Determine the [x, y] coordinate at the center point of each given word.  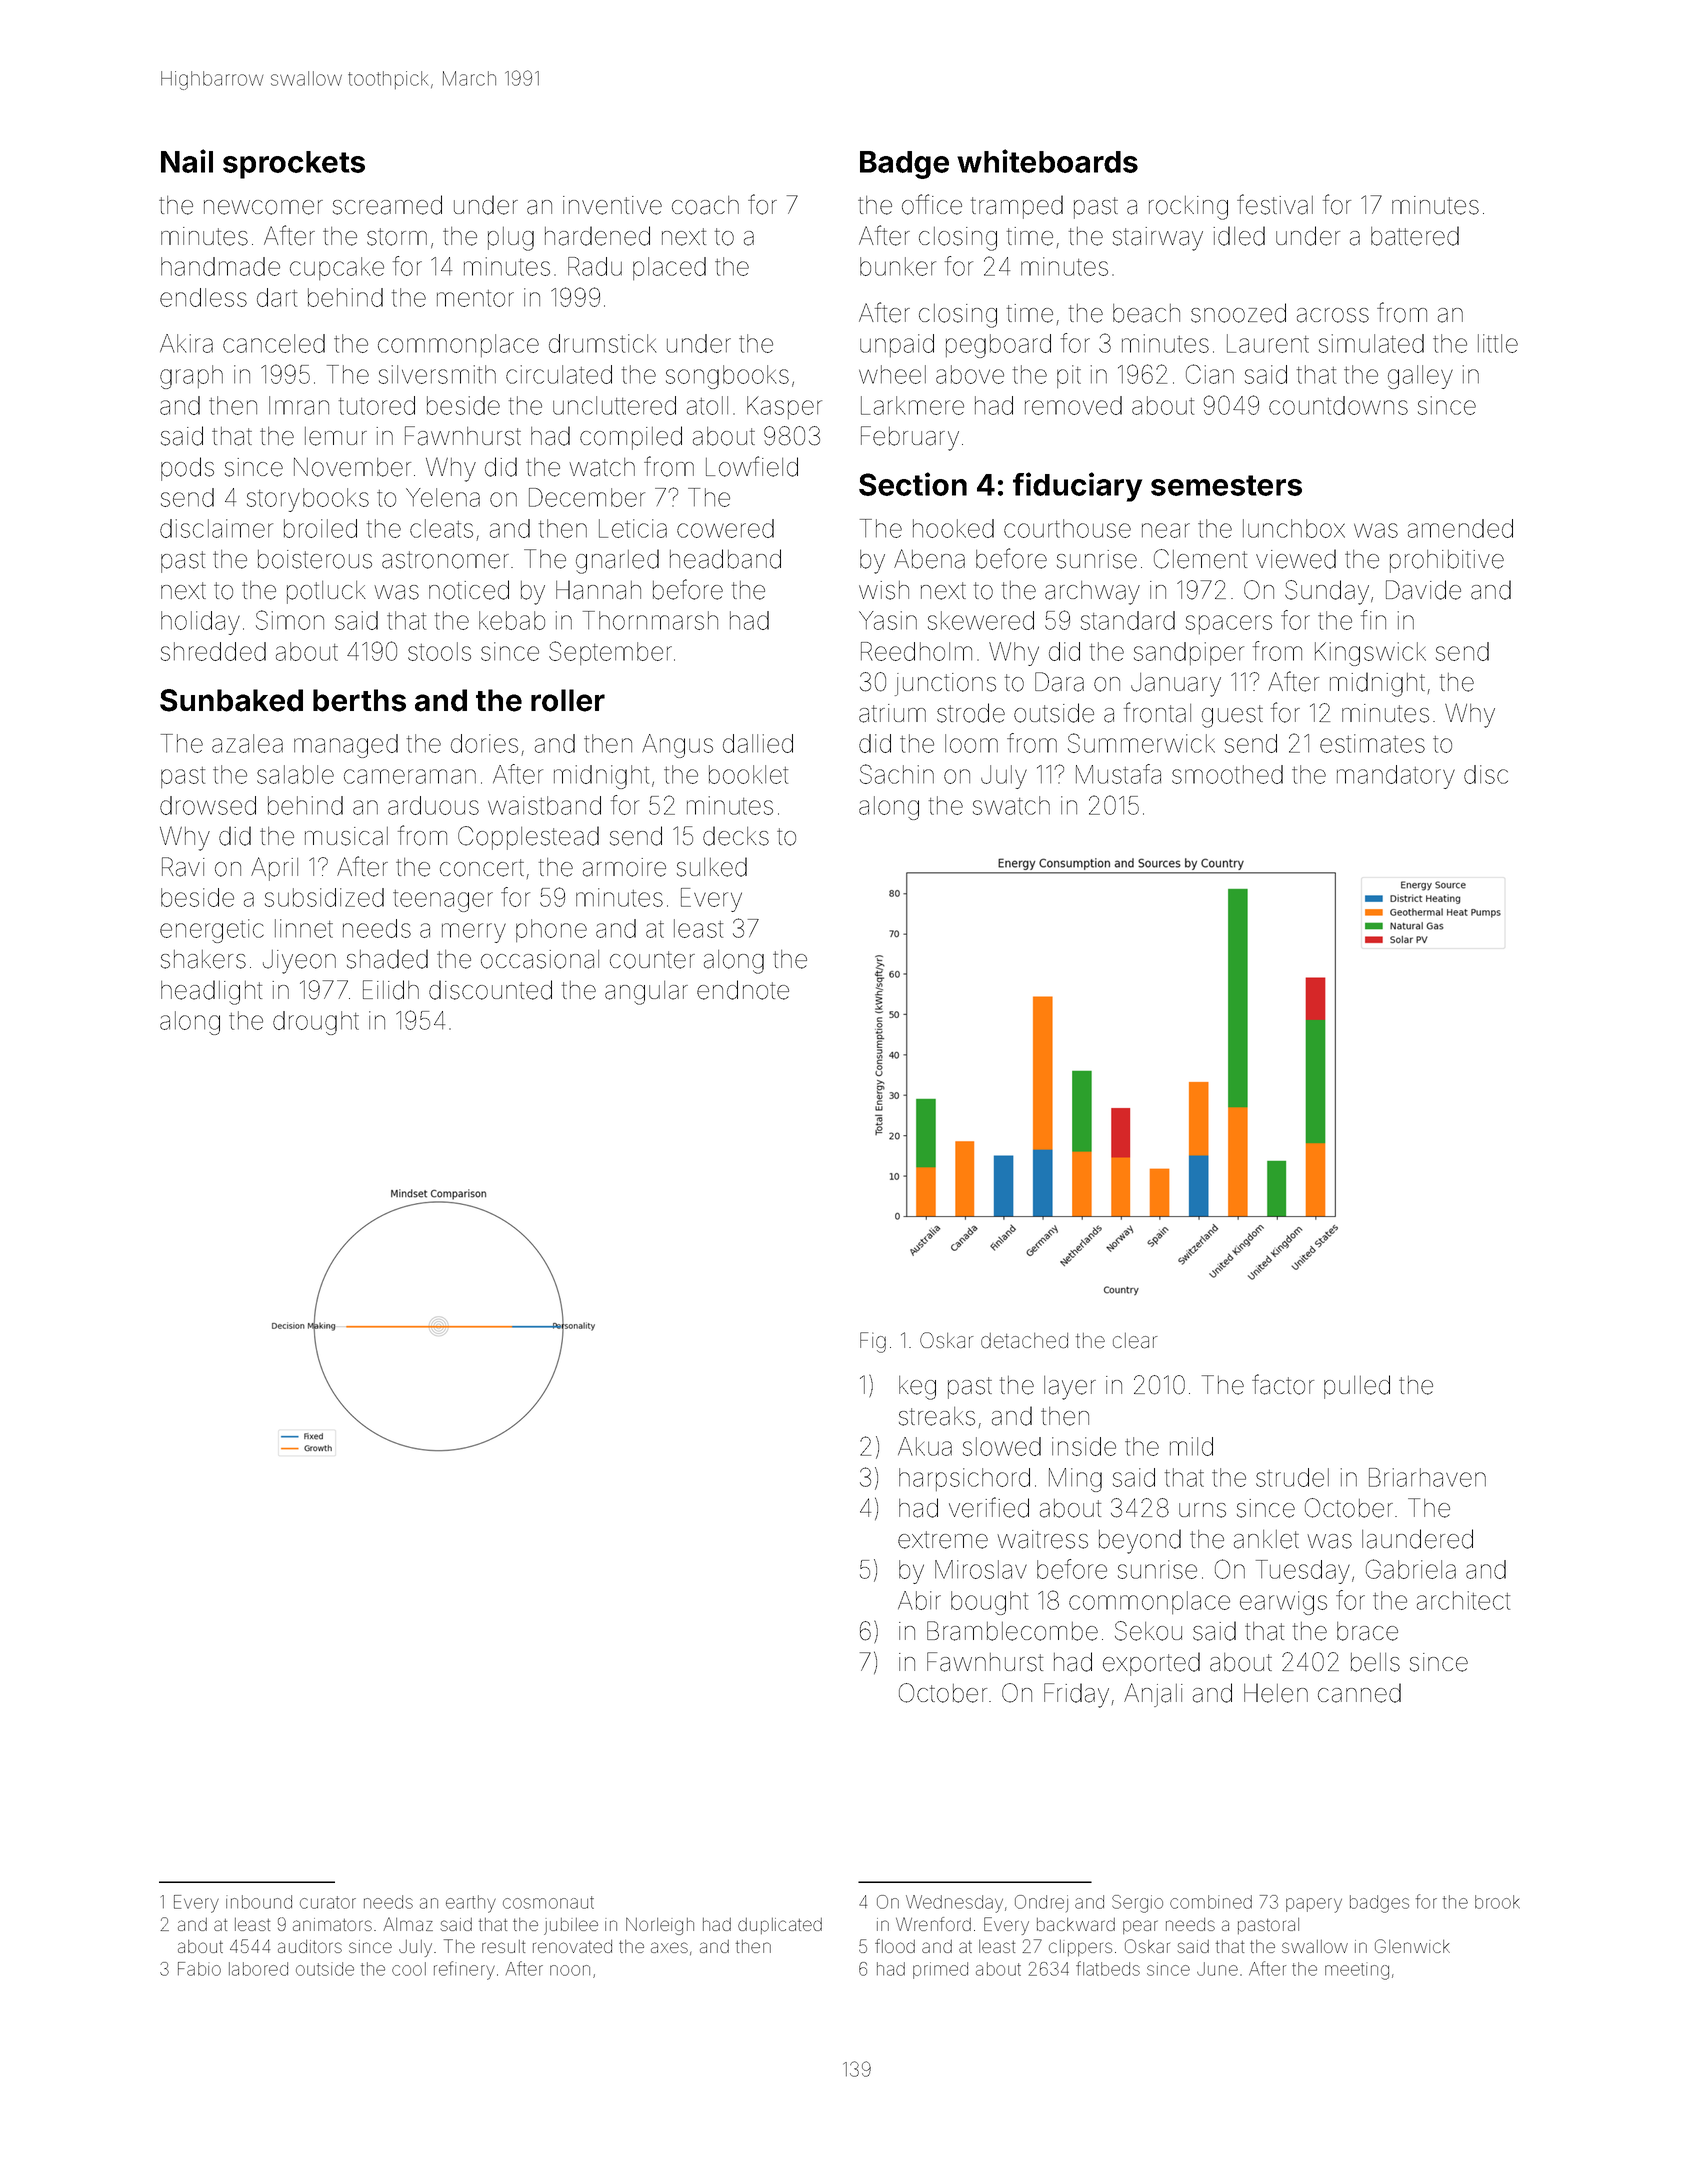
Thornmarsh [650, 620]
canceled [274, 343]
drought [316, 1023]
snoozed [1238, 313]
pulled [1357, 1387]
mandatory [1396, 777]
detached [1024, 1341]
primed [940, 1970]
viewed [1296, 559]
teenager [443, 901]
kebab [512, 620]
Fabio [199, 1969]
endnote [743, 990]
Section [913, 484]
